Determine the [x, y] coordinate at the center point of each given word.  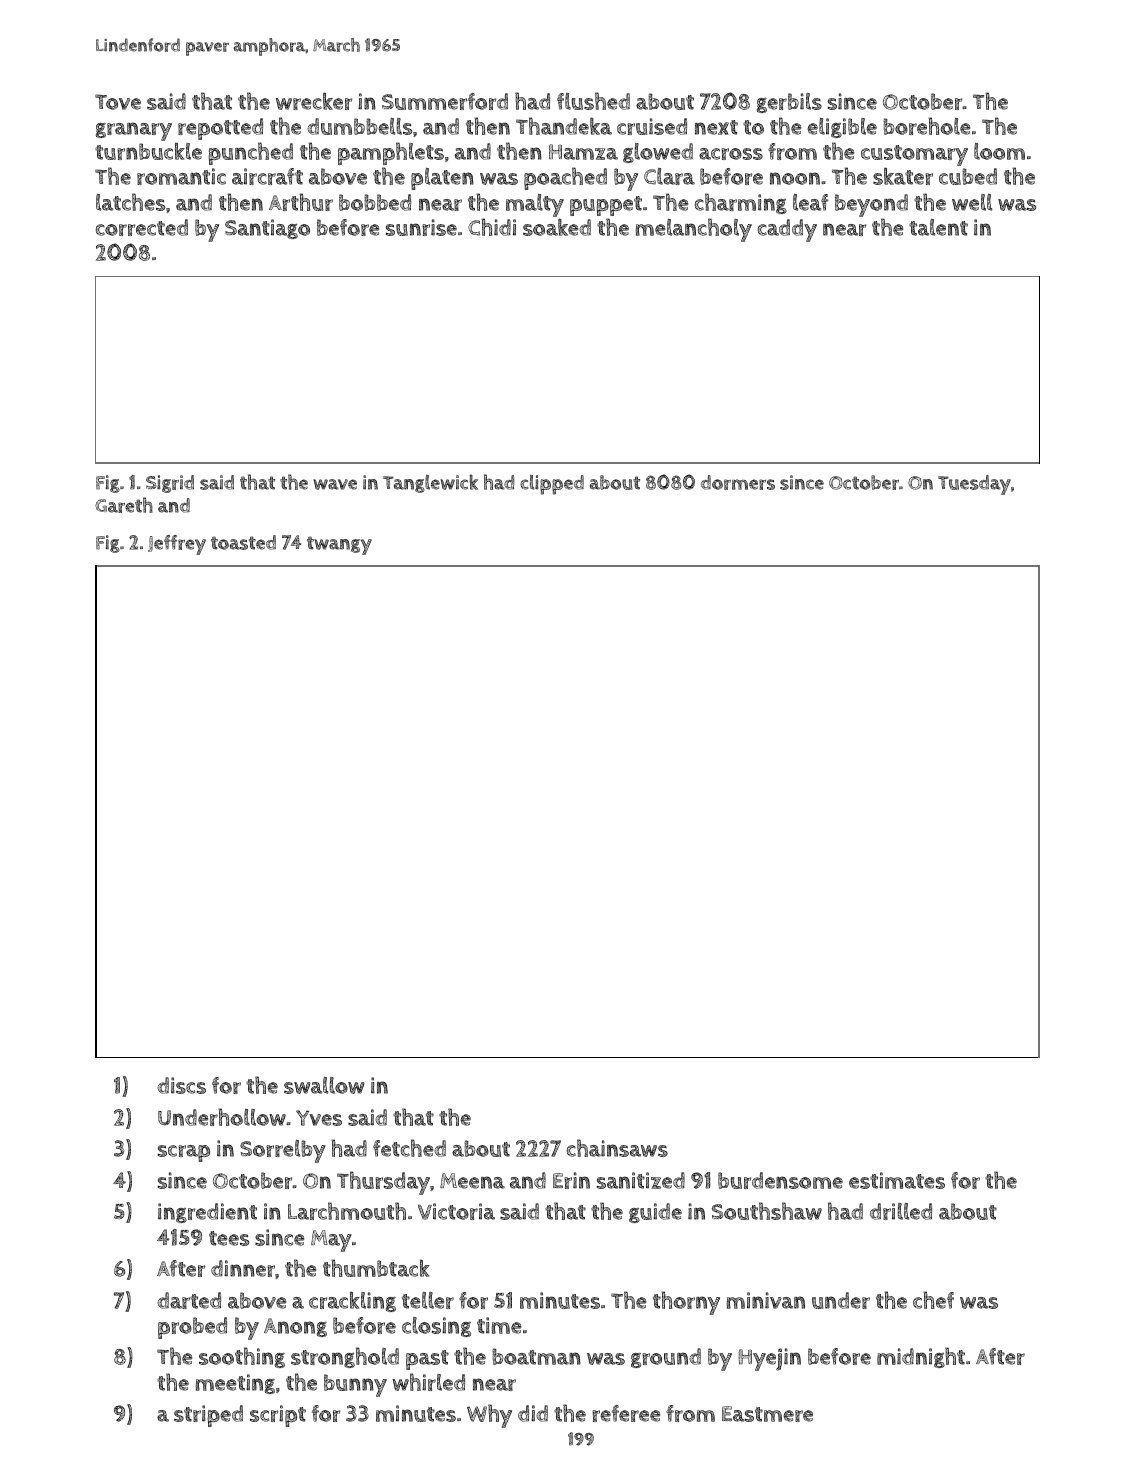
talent [938, 227]
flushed [593, 101]
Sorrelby [283, 1151]
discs [181, 1085]
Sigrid [170, 484]
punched [251, 153]
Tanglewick [430, 483]
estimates [897, 1180]
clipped [552, 485]
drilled [901, 1211]
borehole [926, 126]
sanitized [641, 1180]
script [278, 1416]
